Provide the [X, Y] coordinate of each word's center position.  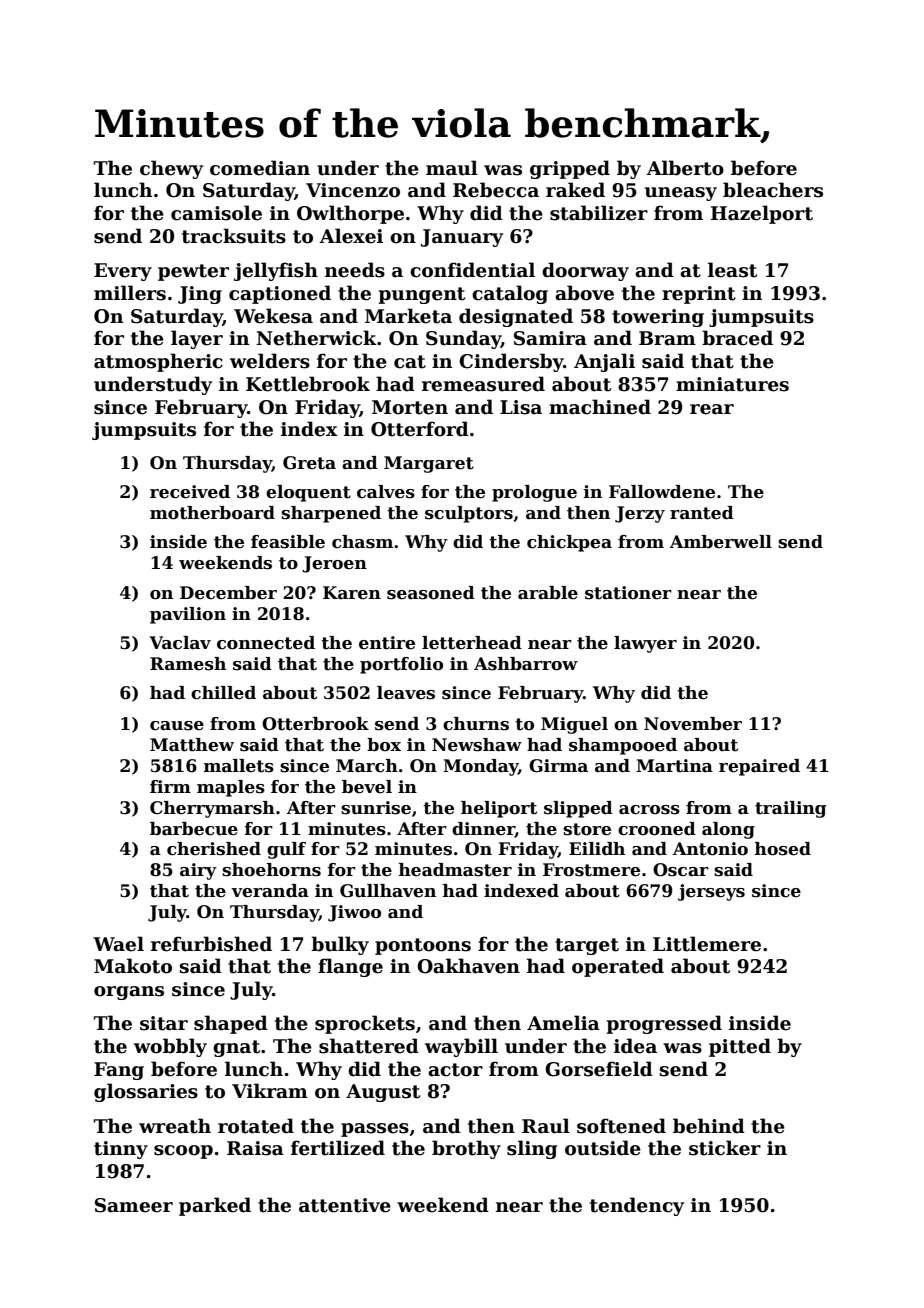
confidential [472, 270]
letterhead [472, 643]
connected [266, 643]
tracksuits [234, 236]
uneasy [681, 194]
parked [215, 1206]
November [693, 724]
